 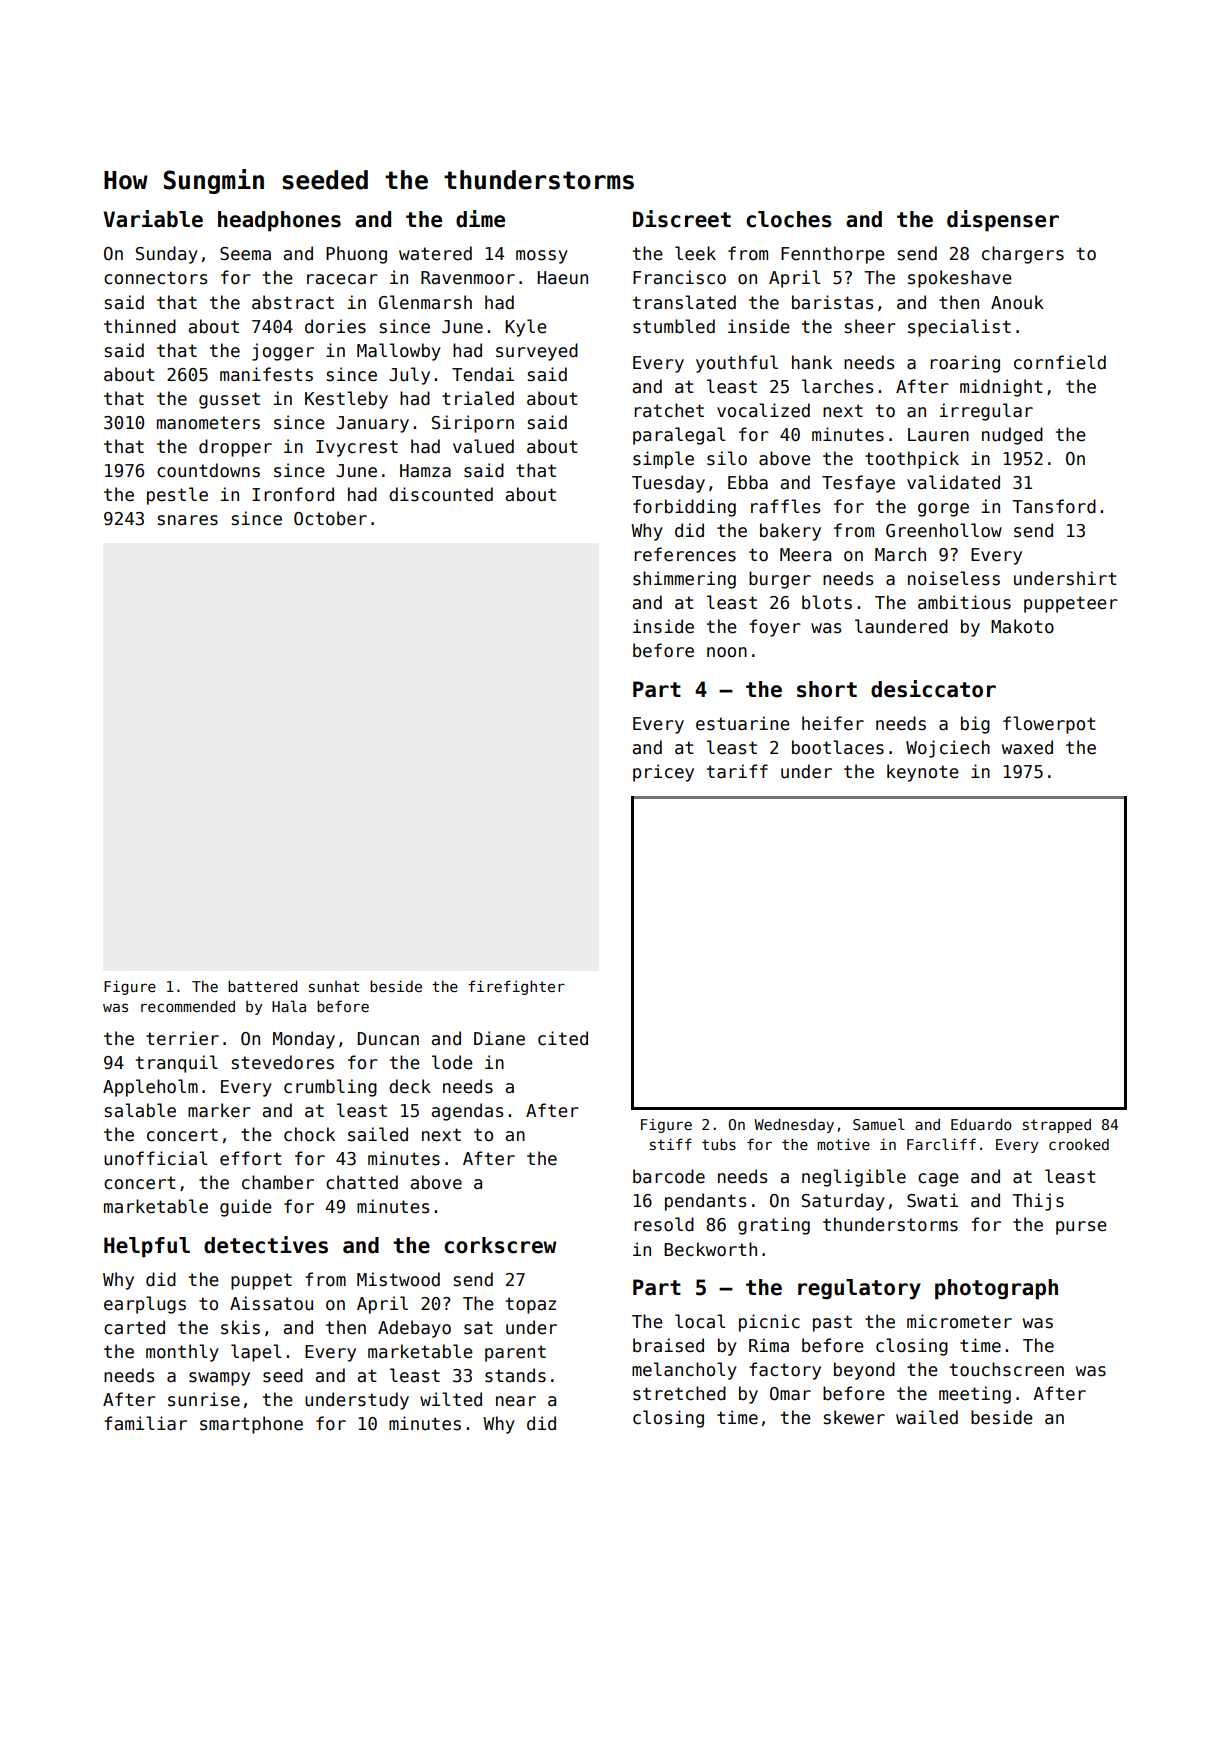 I want to click on wailed, so click(x=927, y=1417).
